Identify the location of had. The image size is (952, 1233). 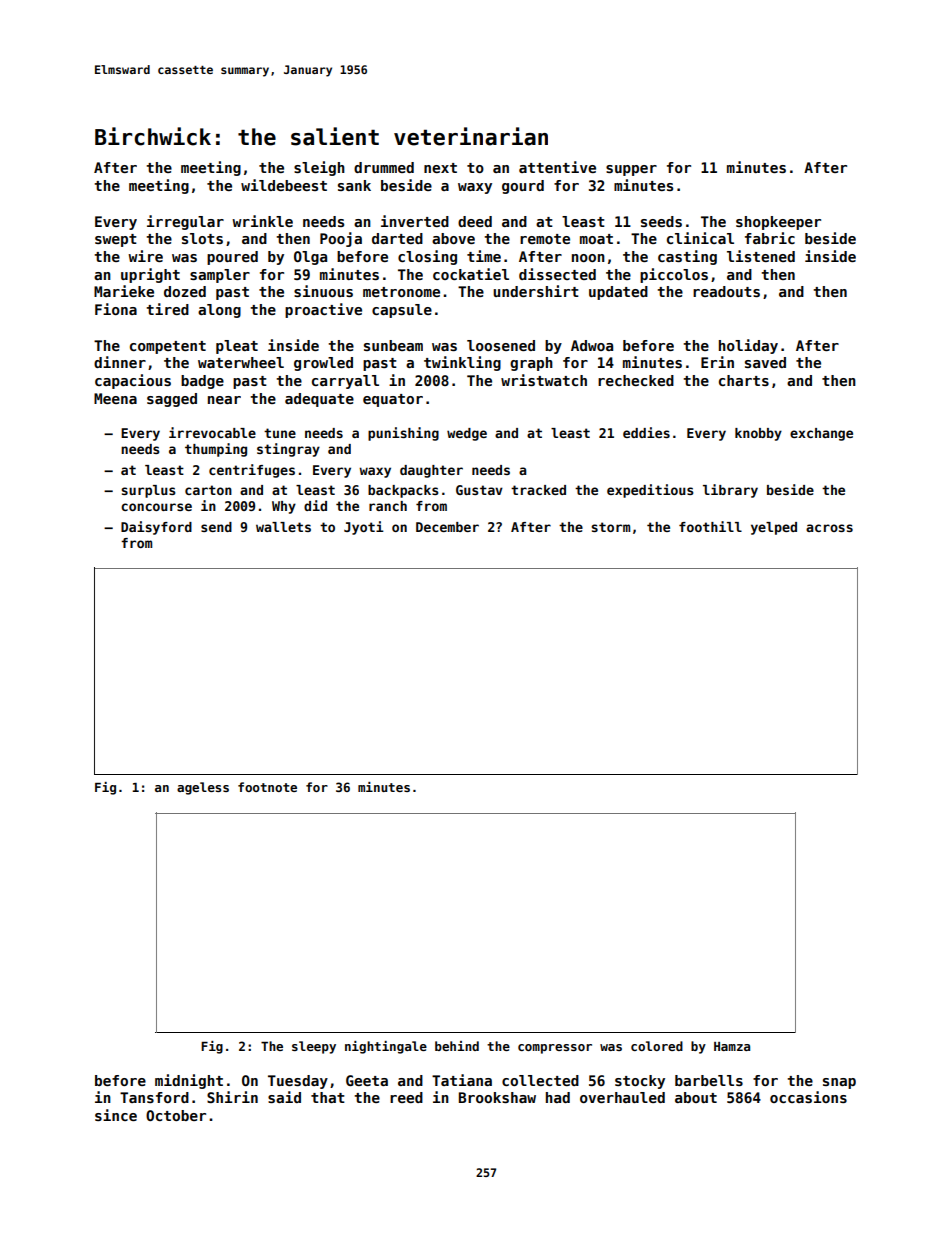
(558, 1097).
